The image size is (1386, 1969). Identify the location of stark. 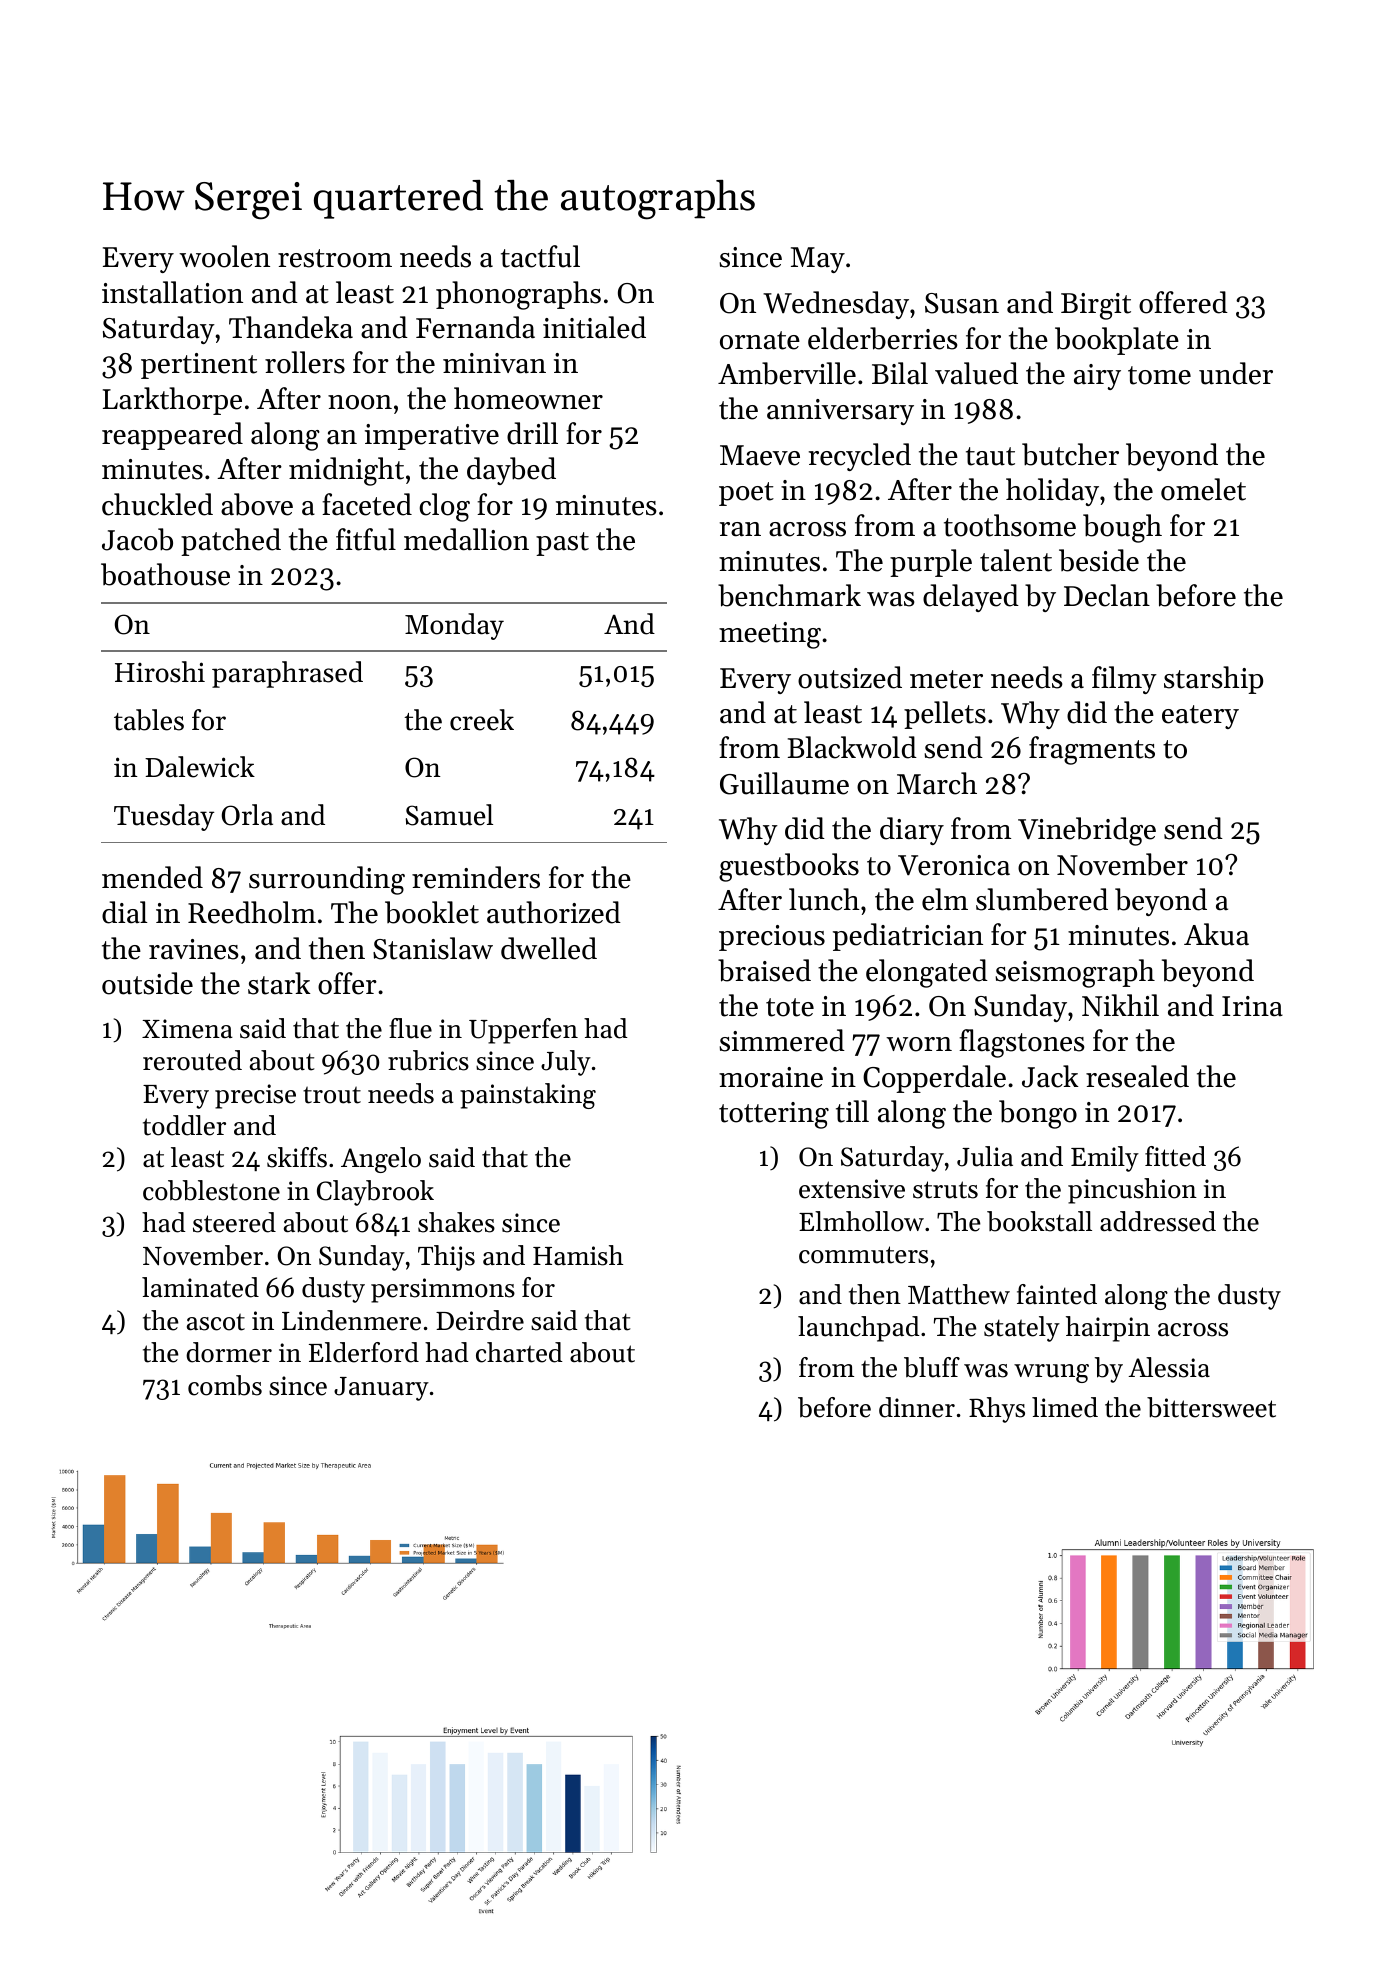
(279, 983).
